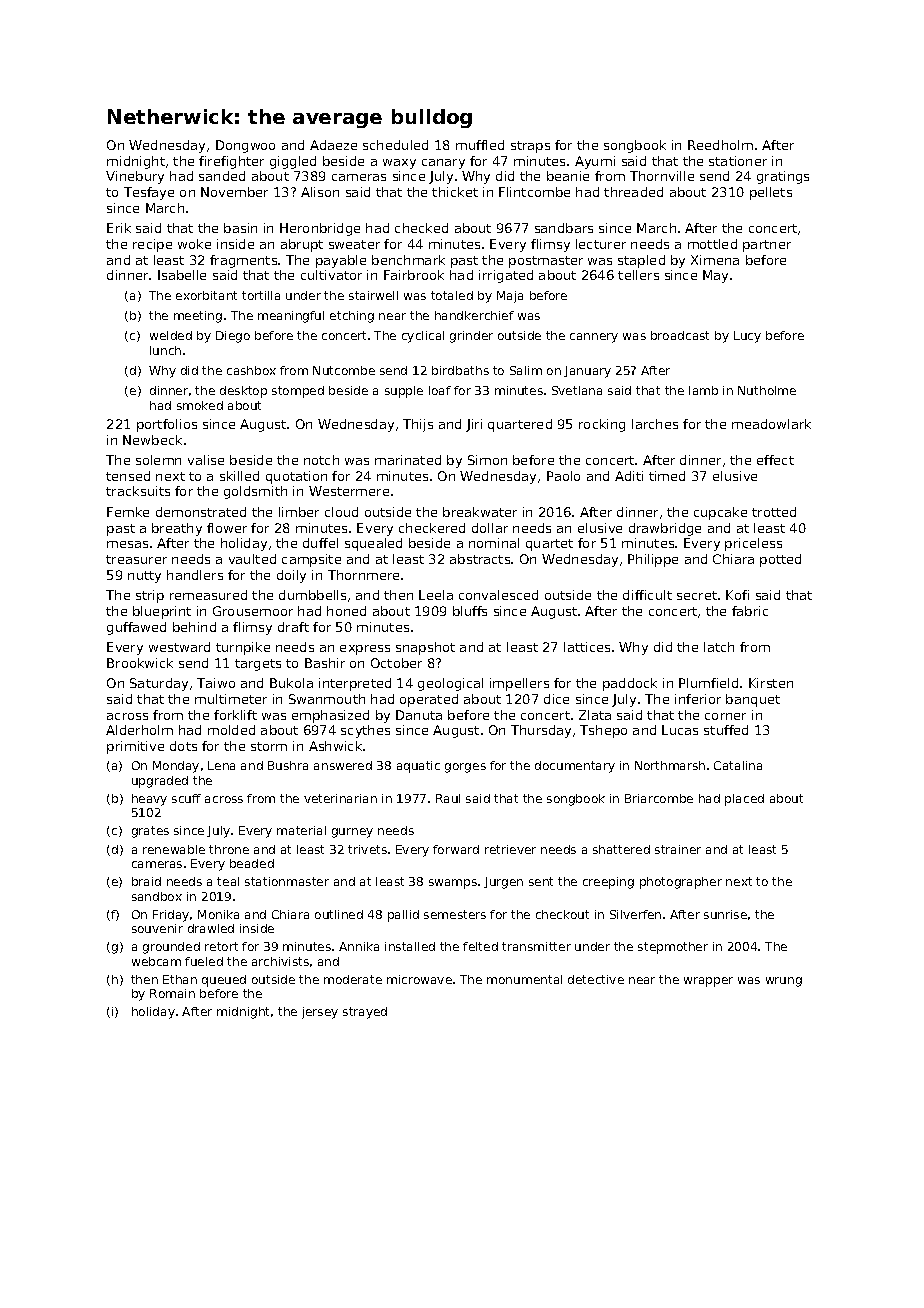 This screenshot has height=1308, width=924. What do you see at coordinates (245, 146) in the screenshot?
I see `Dongwoo` at bounding box center [245, 146].
